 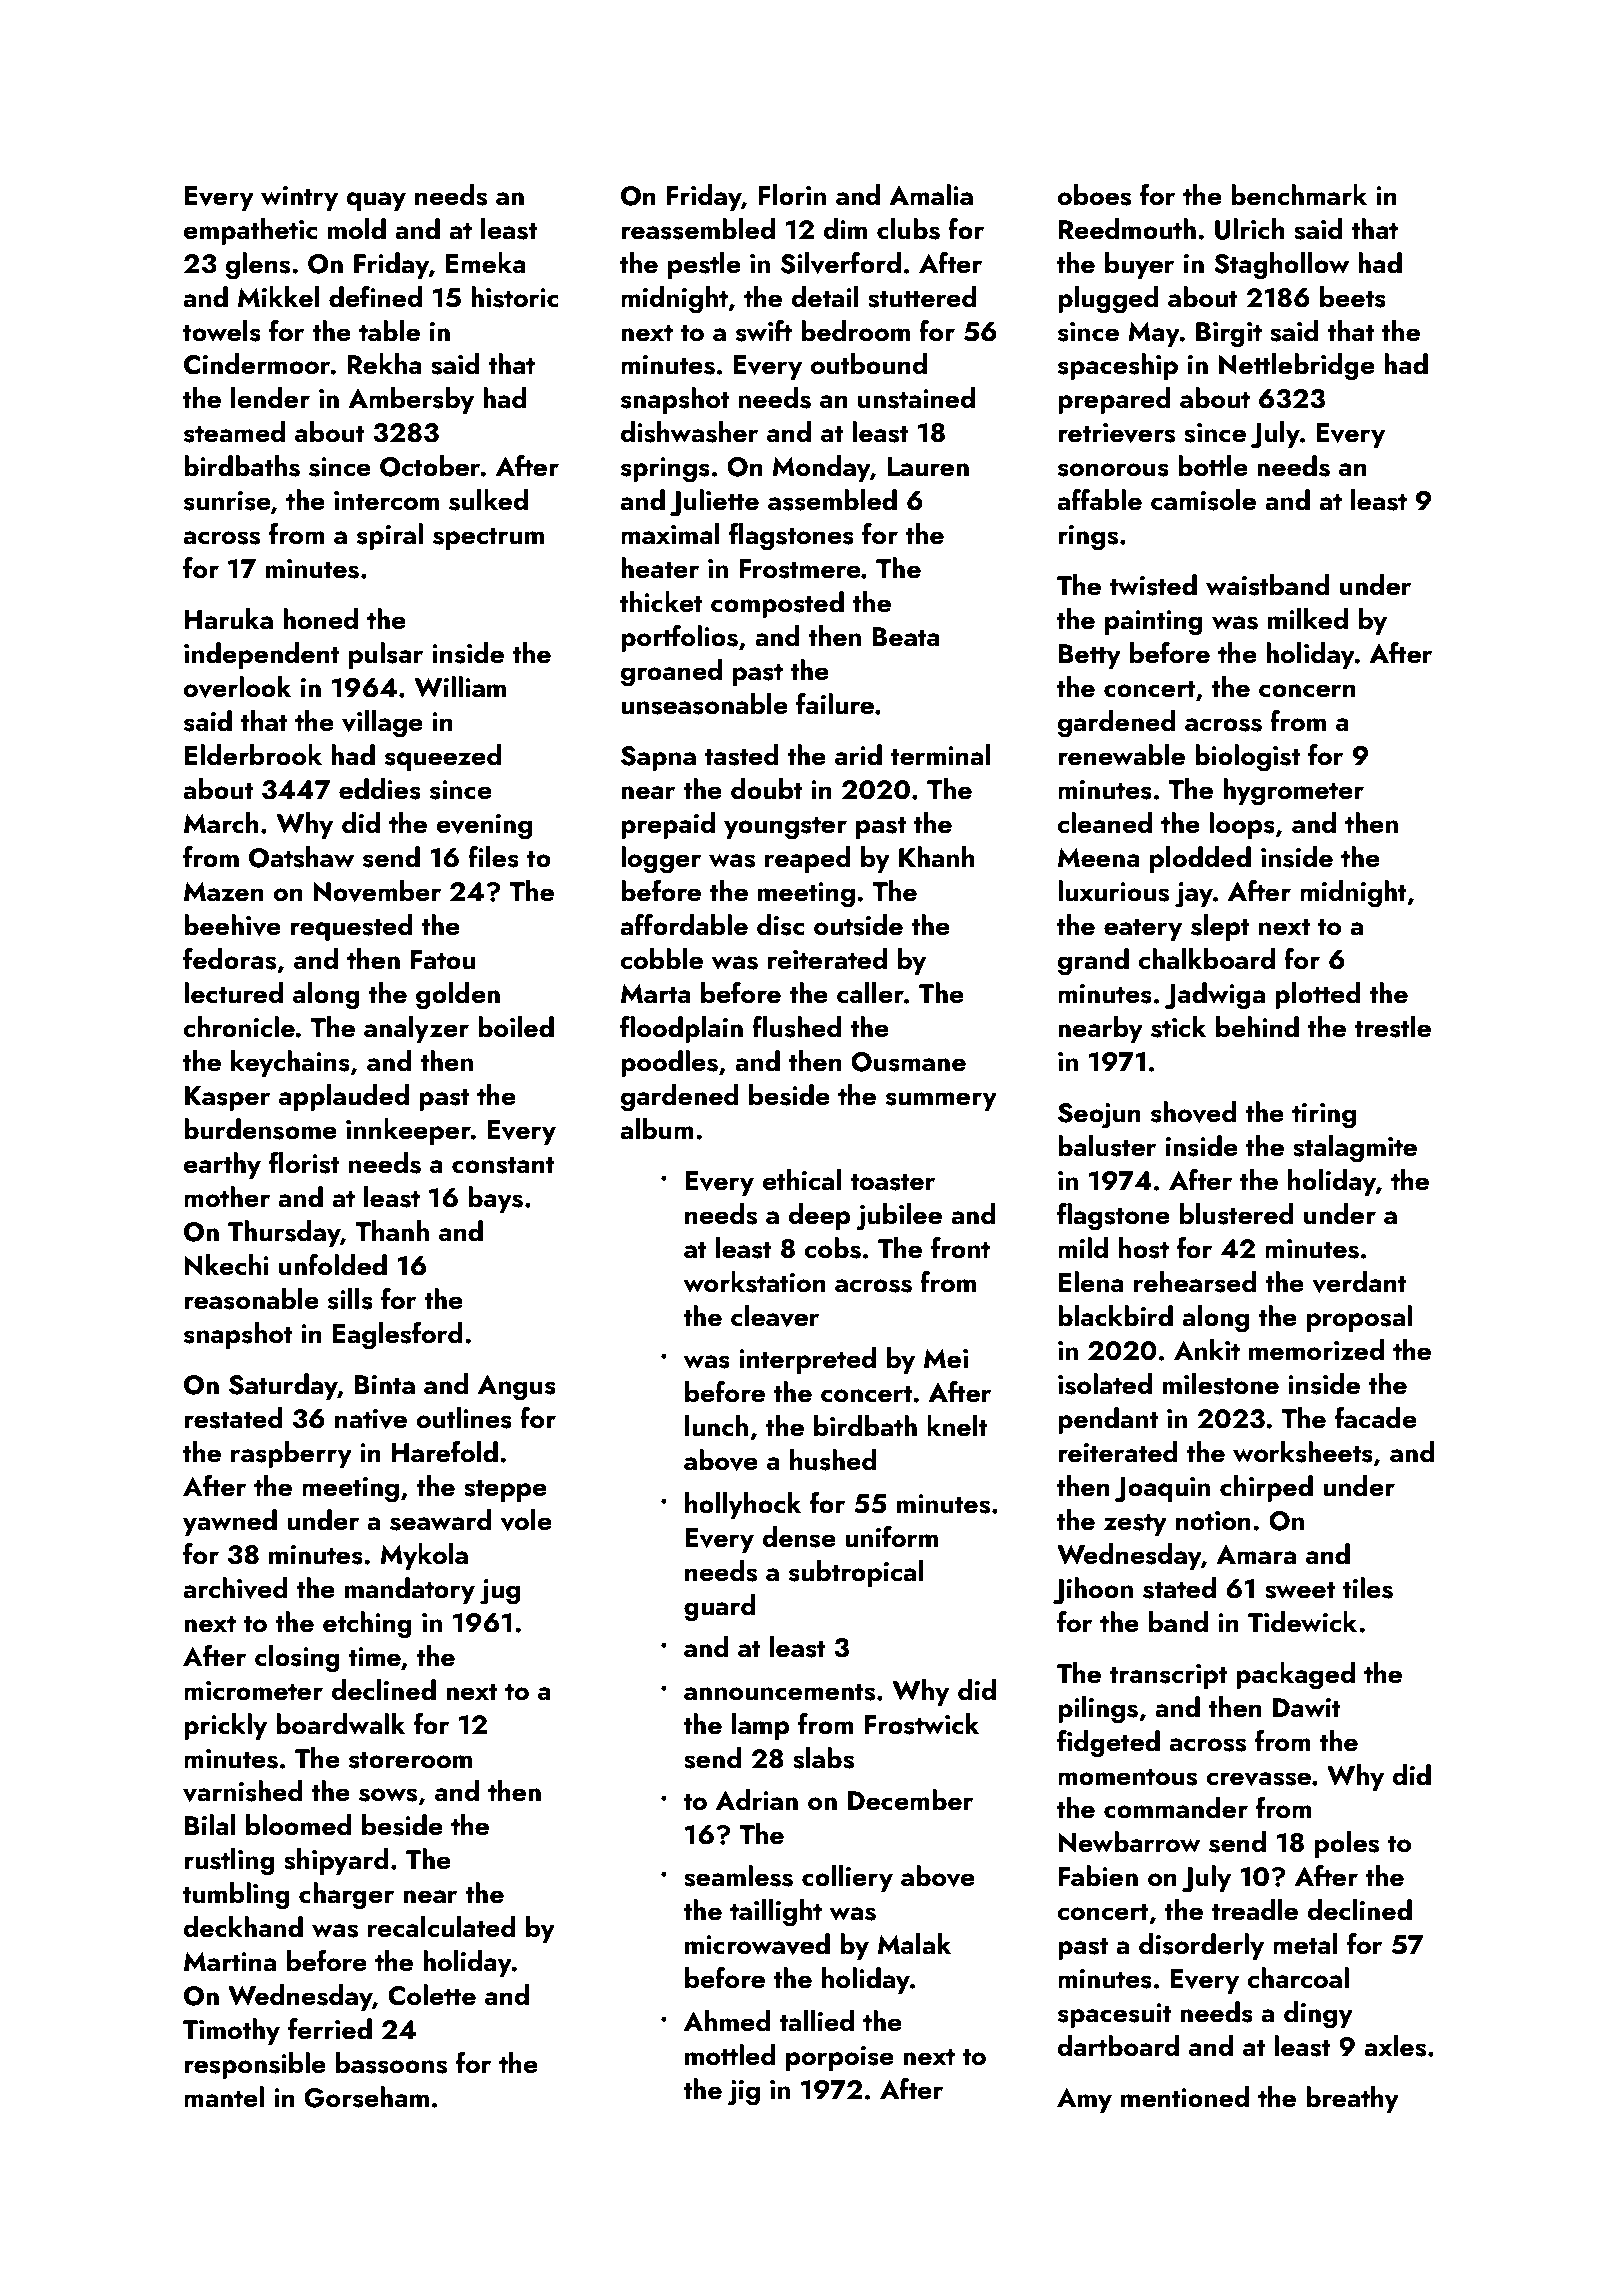 What do you see at coordinates (224, 2097) in the document?
I see `mantel` at bounding box center [224, 2097].
